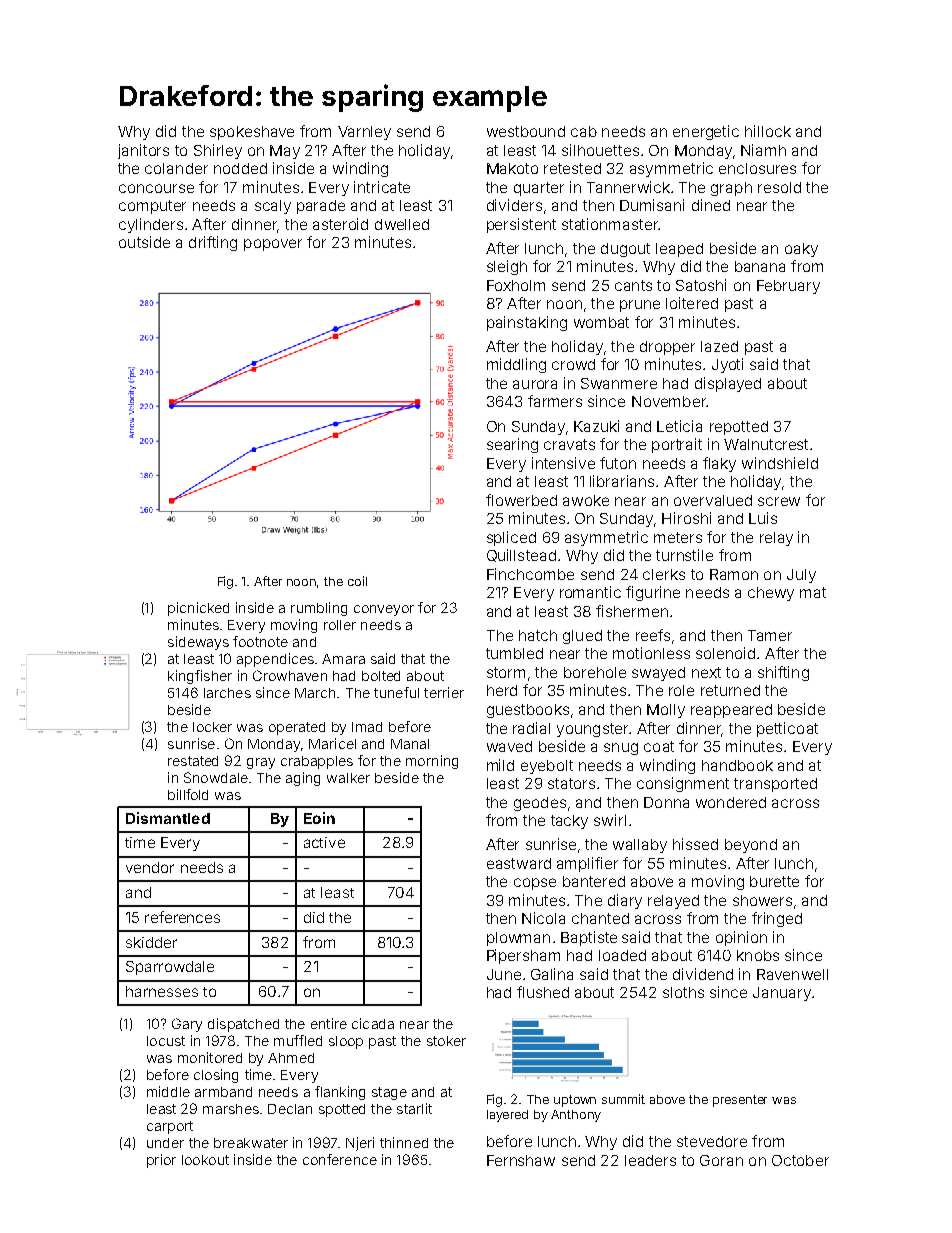 The width and height of the screenshot is (952, 1233). What do you see at coordinates (210, 1057) in the screenshot?
I see `monitored` at bounding box center [210, 1057].
